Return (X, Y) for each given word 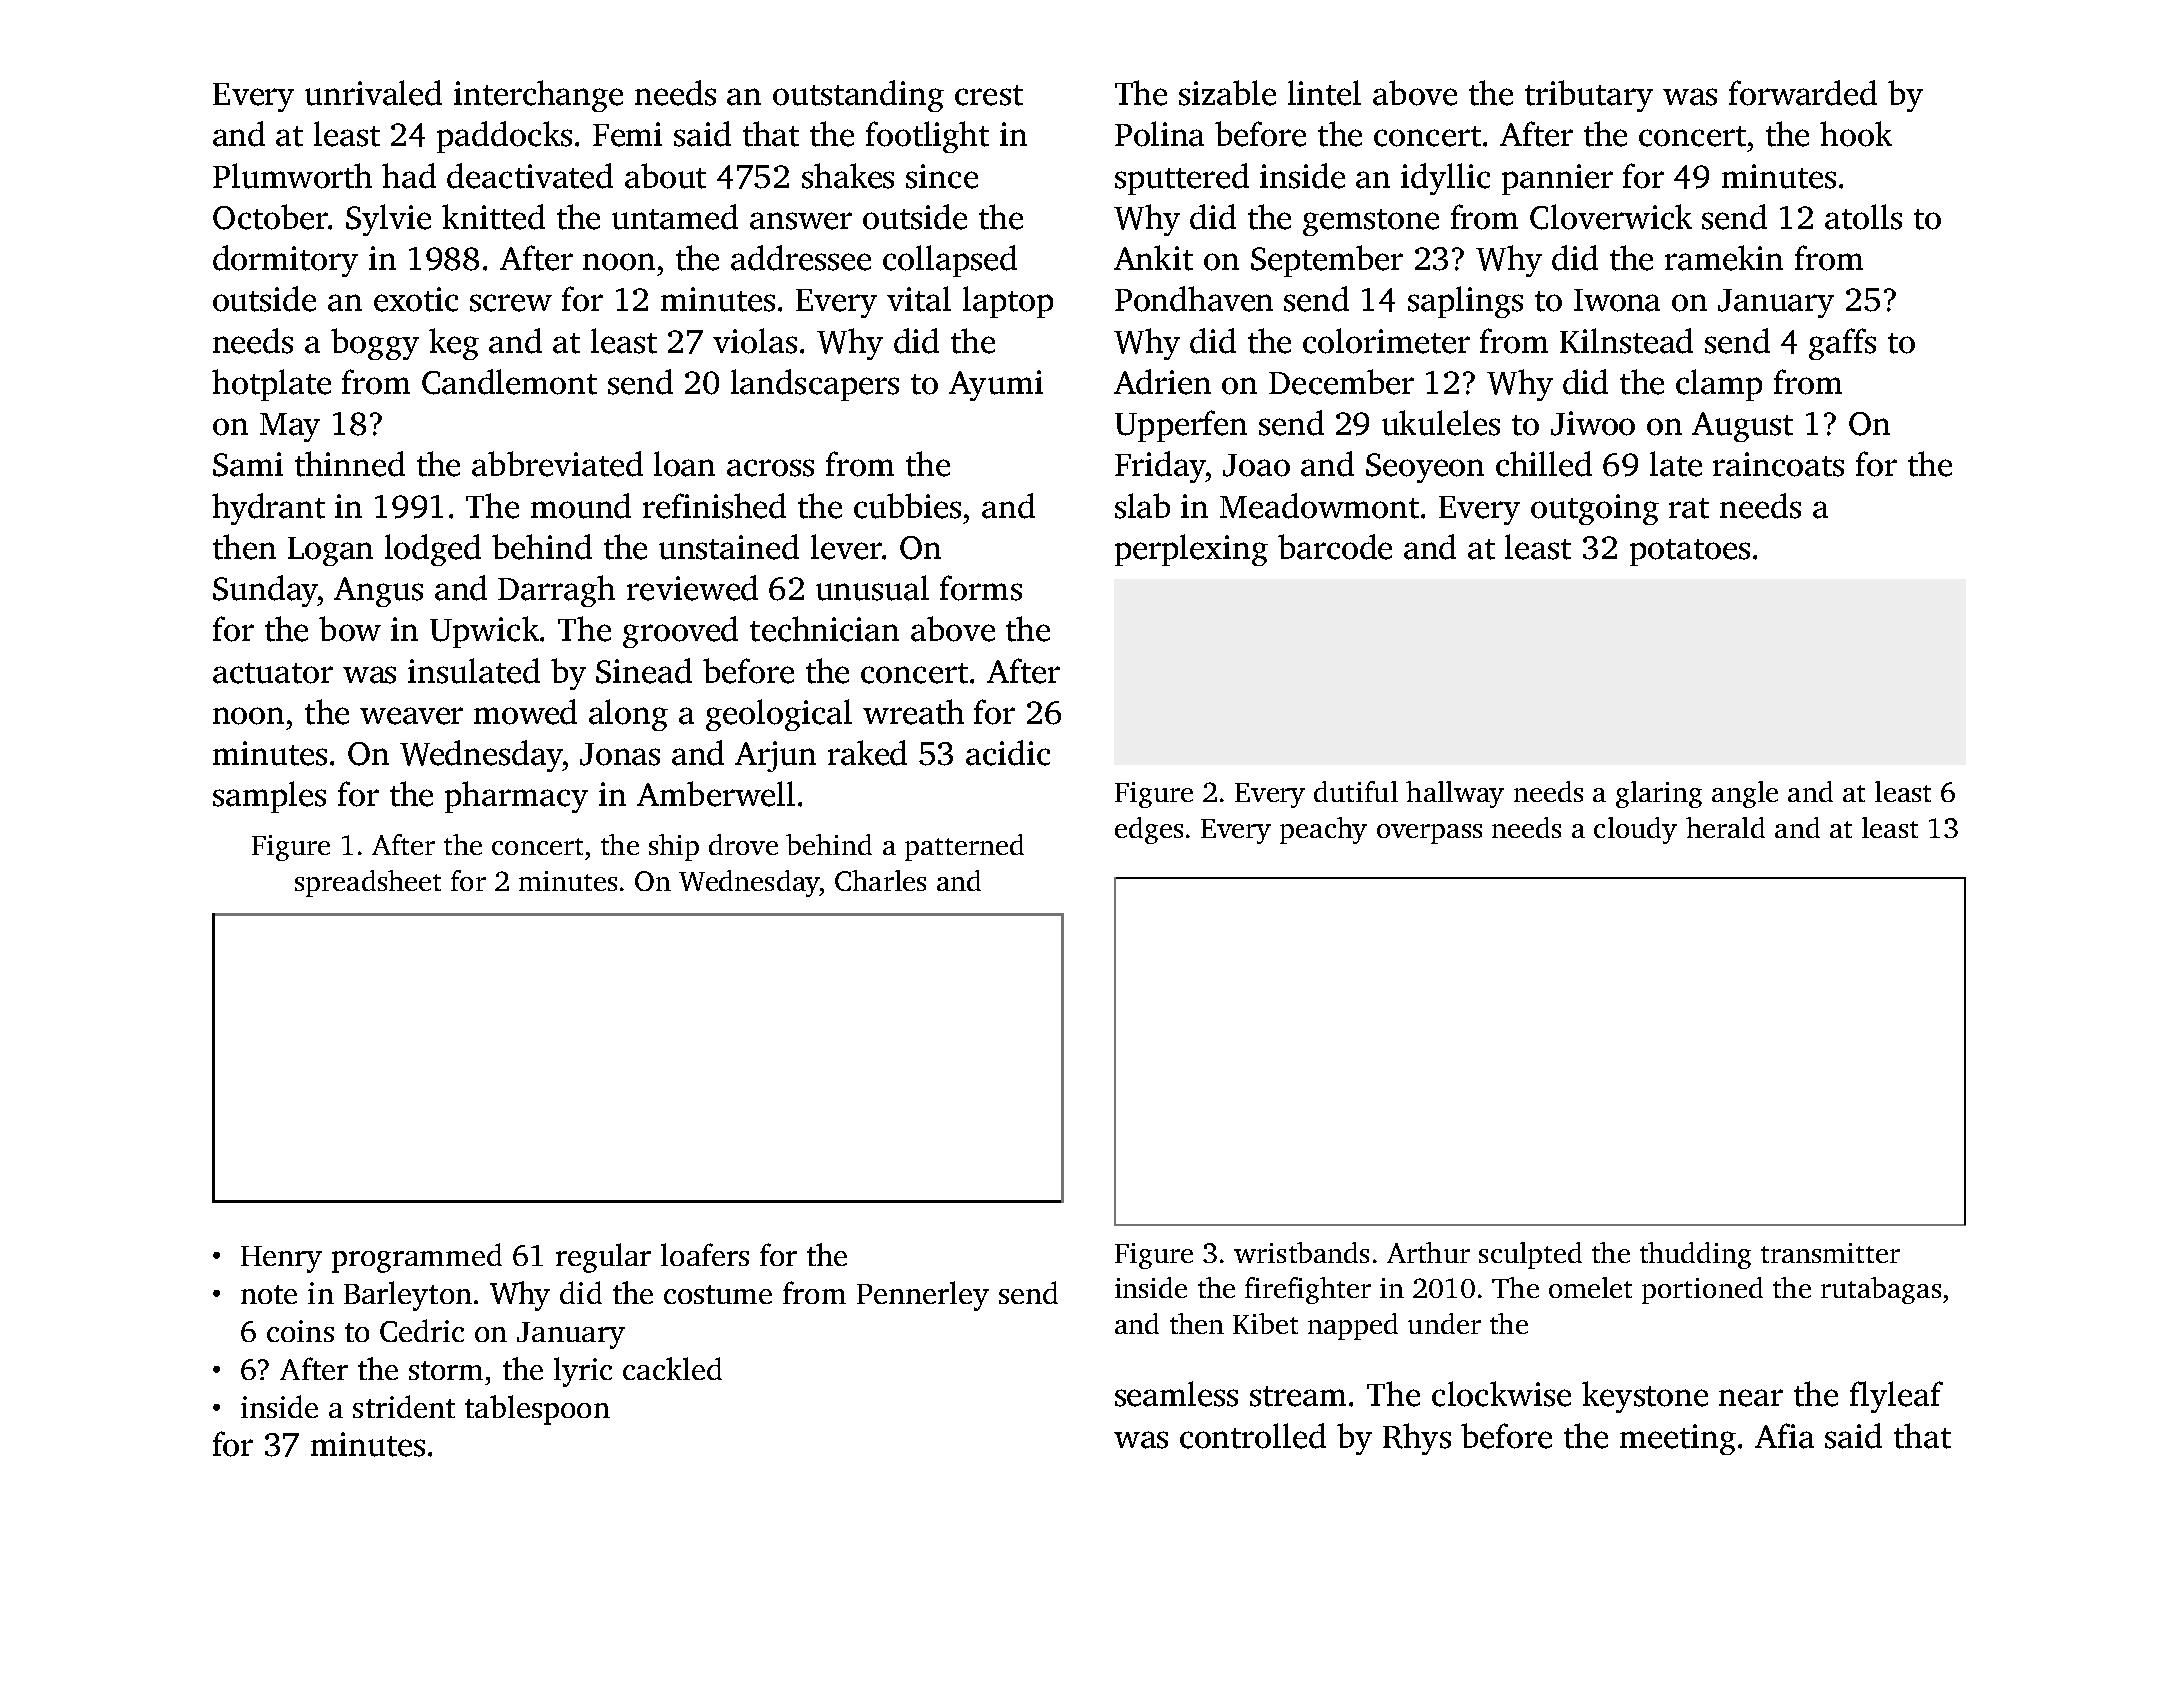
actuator (273, 673)
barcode (1335, 547)
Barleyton (408, 1296)
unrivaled (373, 93)
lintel (1324, 93)
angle (1745, 794)
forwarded (1803, 93)
